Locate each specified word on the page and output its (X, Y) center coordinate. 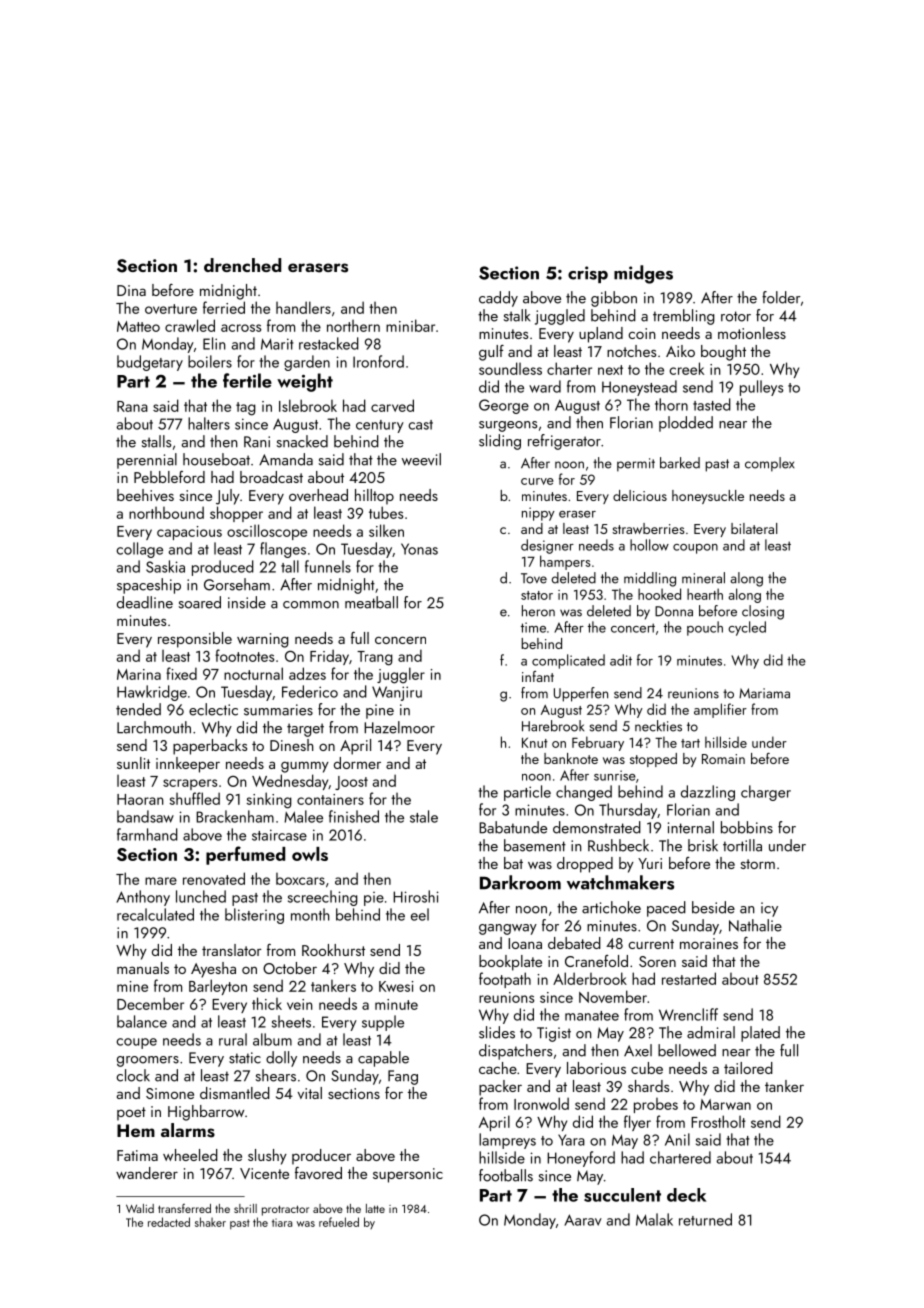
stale (424, 816)
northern (353, 326)
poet (131, 1114)
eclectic (213, 709)
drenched (242, 265)
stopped (653, 760)
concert (633, 628)
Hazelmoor (399, 727)
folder (781, 297)
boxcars (300, 879)
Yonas (419, 549)
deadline (145, 602)
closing (763, 612)
